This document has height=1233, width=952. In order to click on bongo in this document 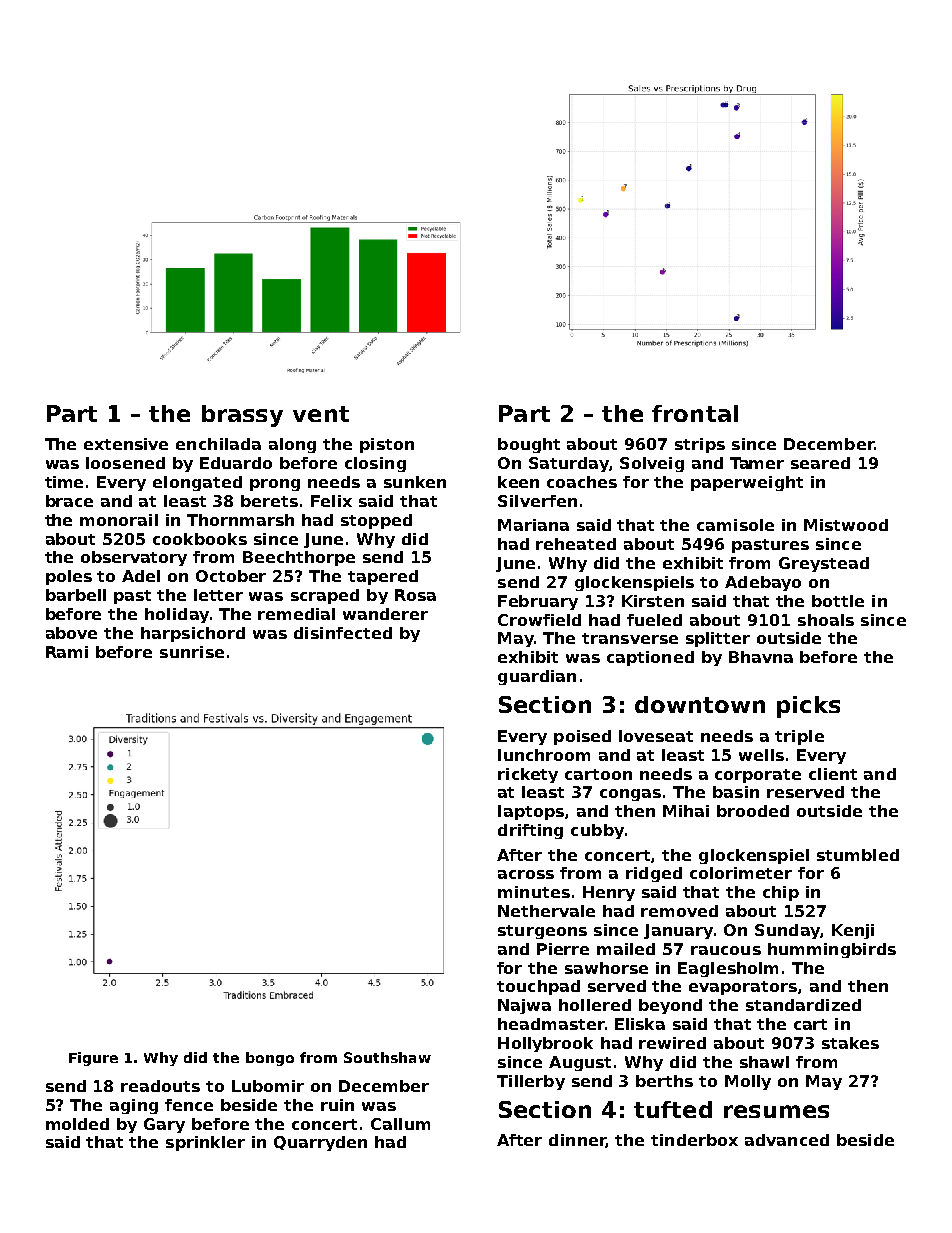, I will do `click(270, 1059)`.
